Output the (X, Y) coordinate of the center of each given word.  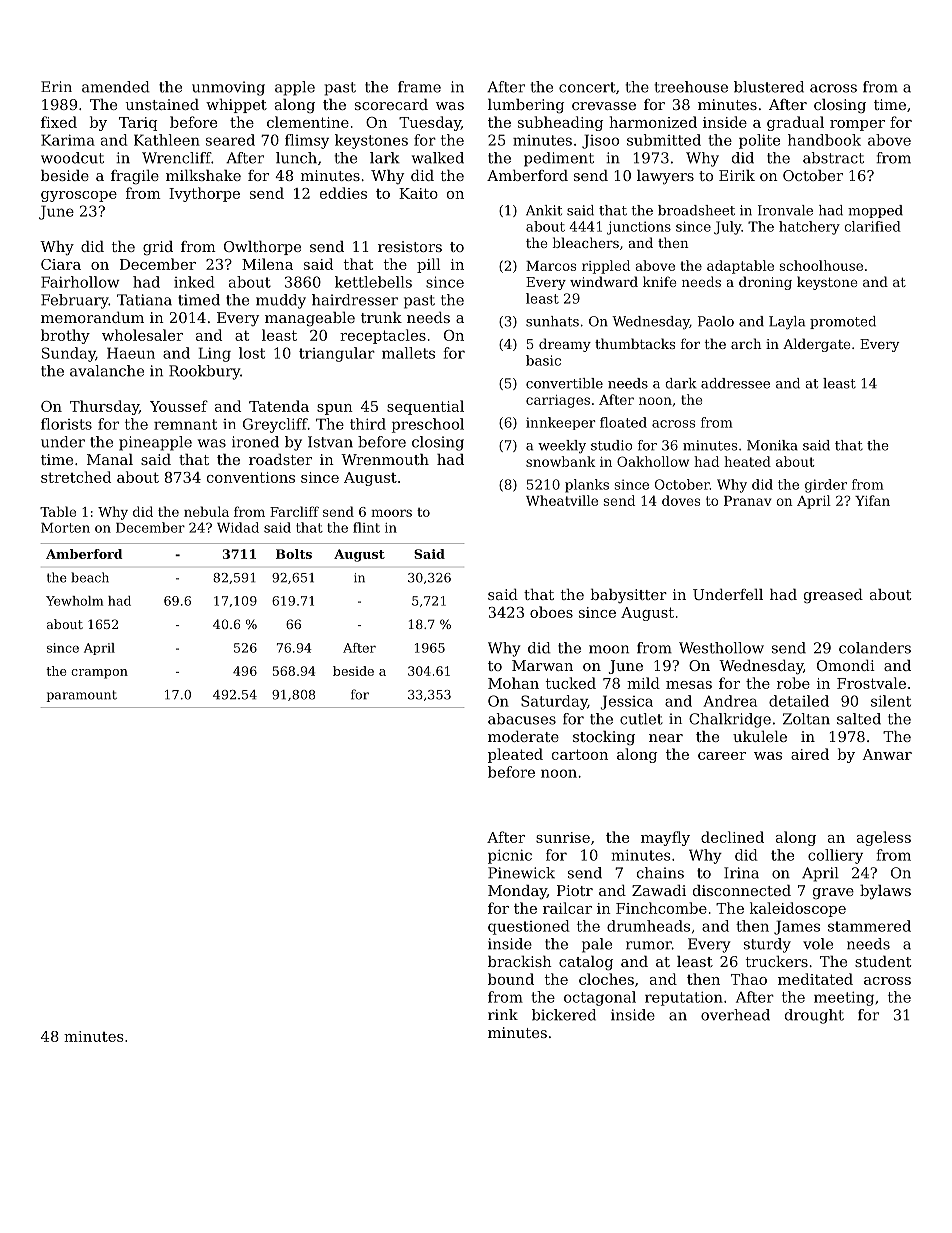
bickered (564, 1015)
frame (419, 87)
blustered (769, 87)
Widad (238, 527)
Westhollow (721, 648)
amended (116, 87)
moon (609, 649)
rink (503, 1014)
